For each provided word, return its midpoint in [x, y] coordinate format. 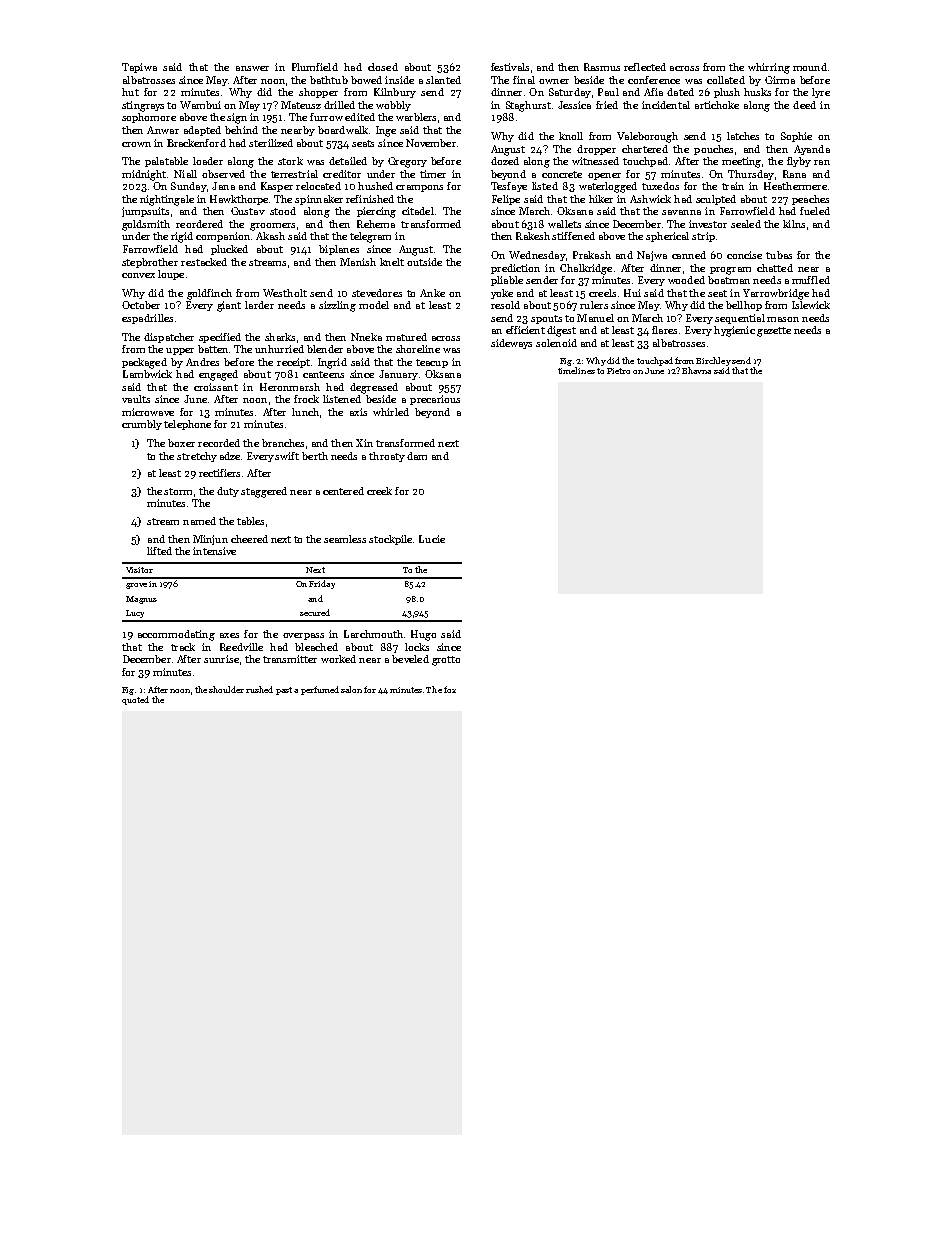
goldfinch [209, 294]
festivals [510, 67]
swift [287, 456]
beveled [410, 659]
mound [810, 67]
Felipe [506, 200]
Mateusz [301, 105]
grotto [446, 661]
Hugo [423, 635]
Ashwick [650, 199]
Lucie [432, 539]
